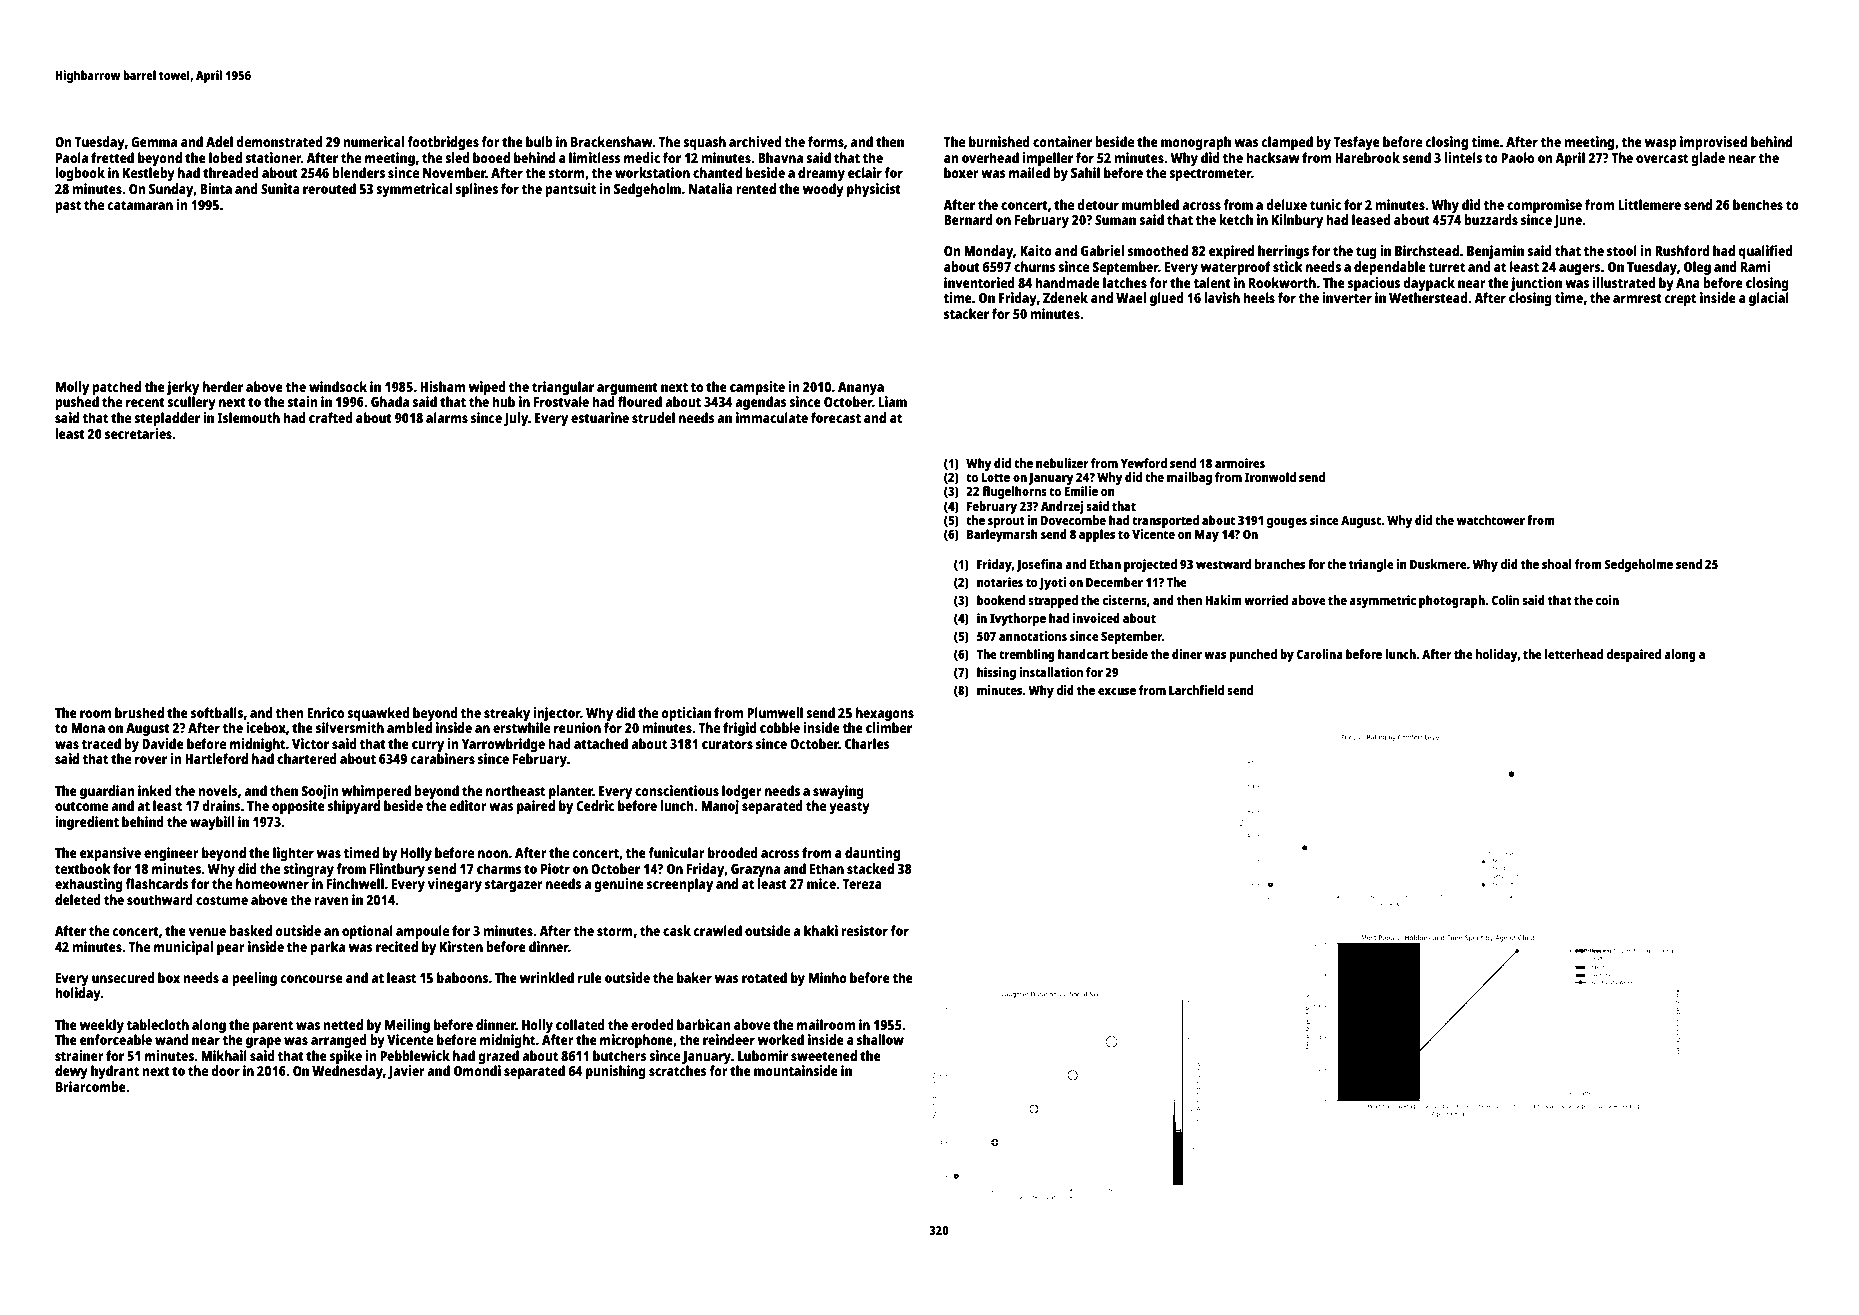 Image resolution: width=1859 pixels, height=1315 pixels. Describe the element at coordinates (824, 1055) in the screenshot. I see `sweetened` at that location.
